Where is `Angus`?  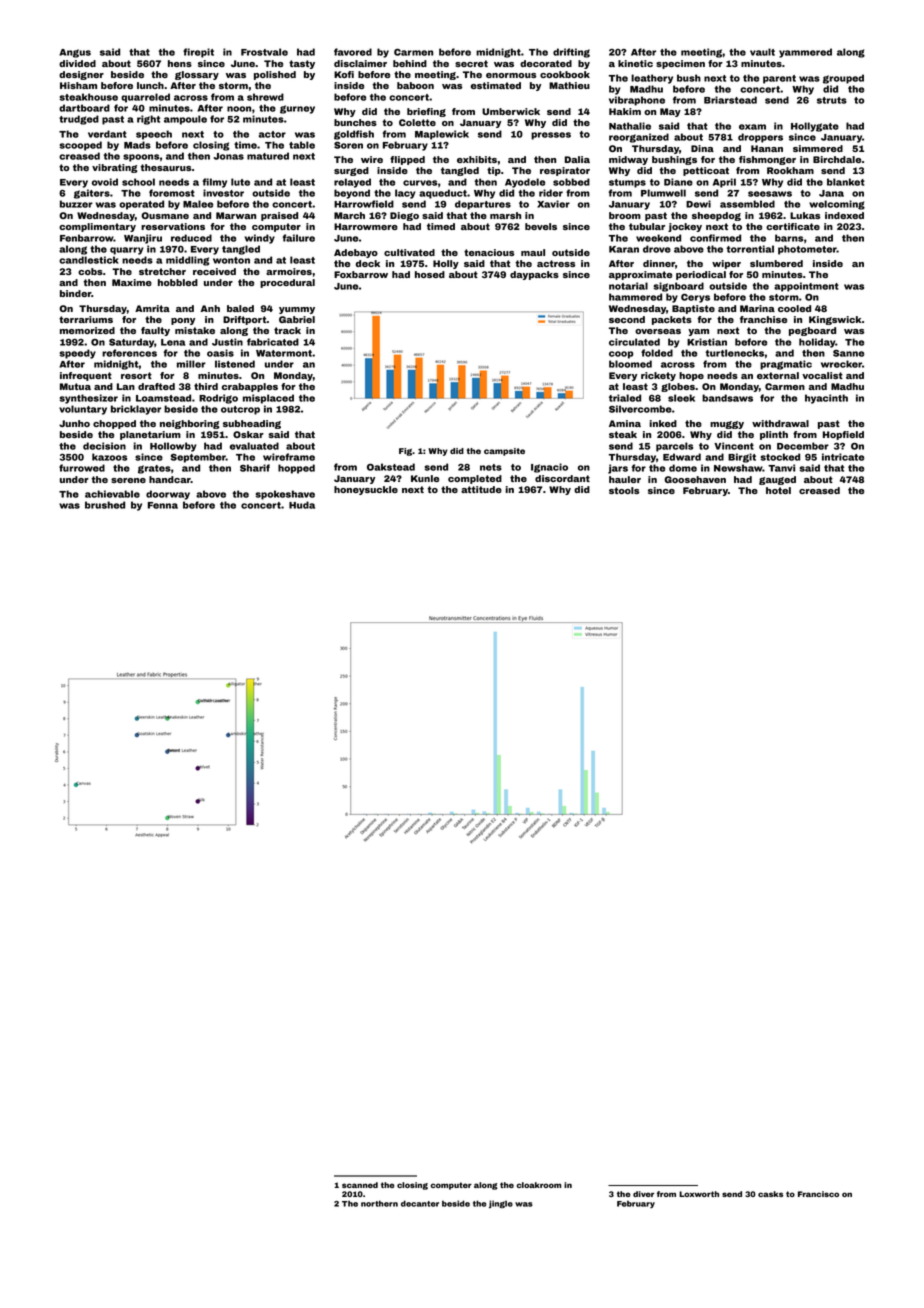
Angus is located at coordinates (75, 53).
